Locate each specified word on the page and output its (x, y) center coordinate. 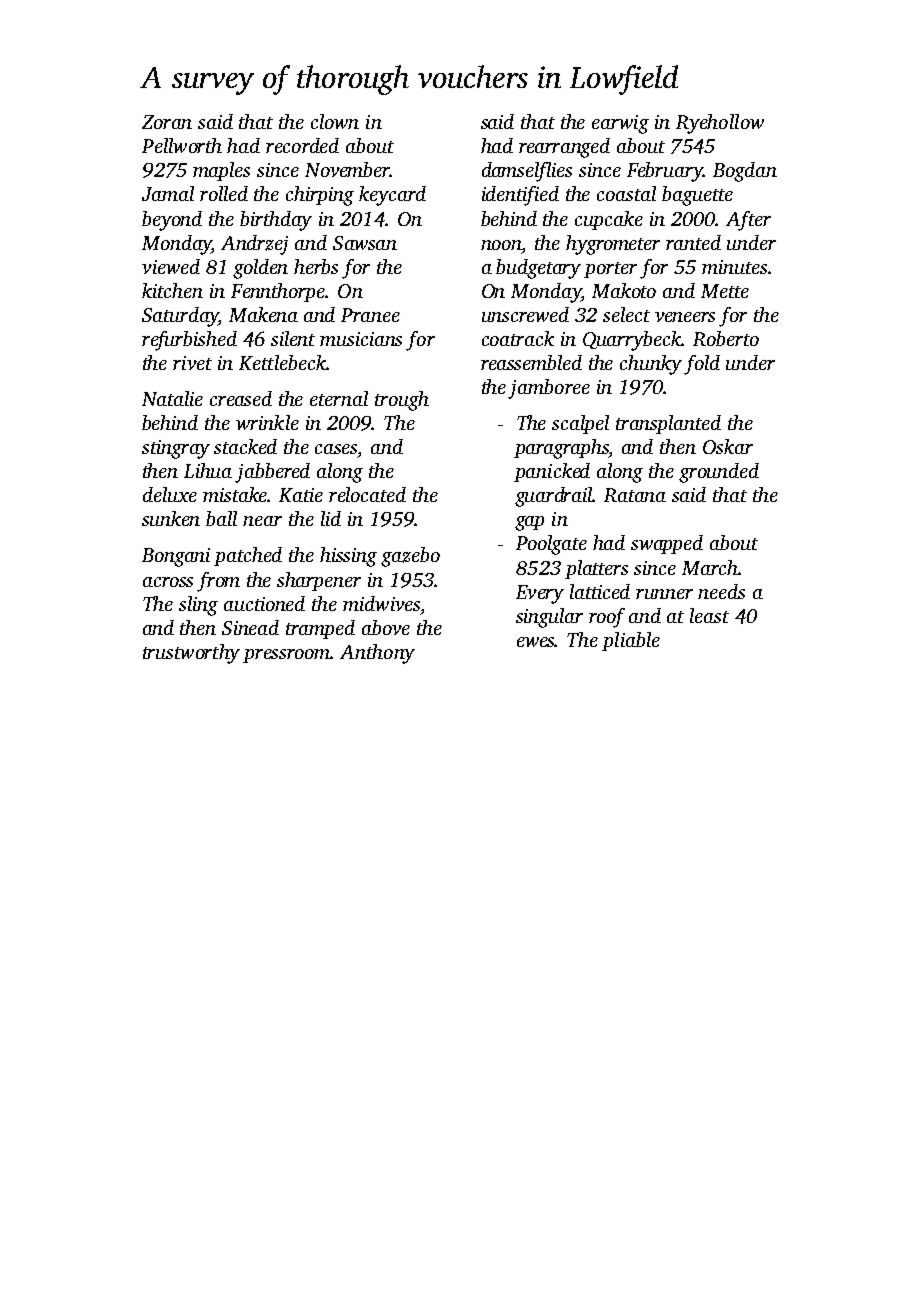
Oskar (728, 446)
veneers (685, 317)
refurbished (189, 341)
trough (402, 401)
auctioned (264, 603)
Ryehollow (720, 124)
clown (335, 121)
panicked (552, 472)
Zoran (167, 122)
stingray (176, 449)
